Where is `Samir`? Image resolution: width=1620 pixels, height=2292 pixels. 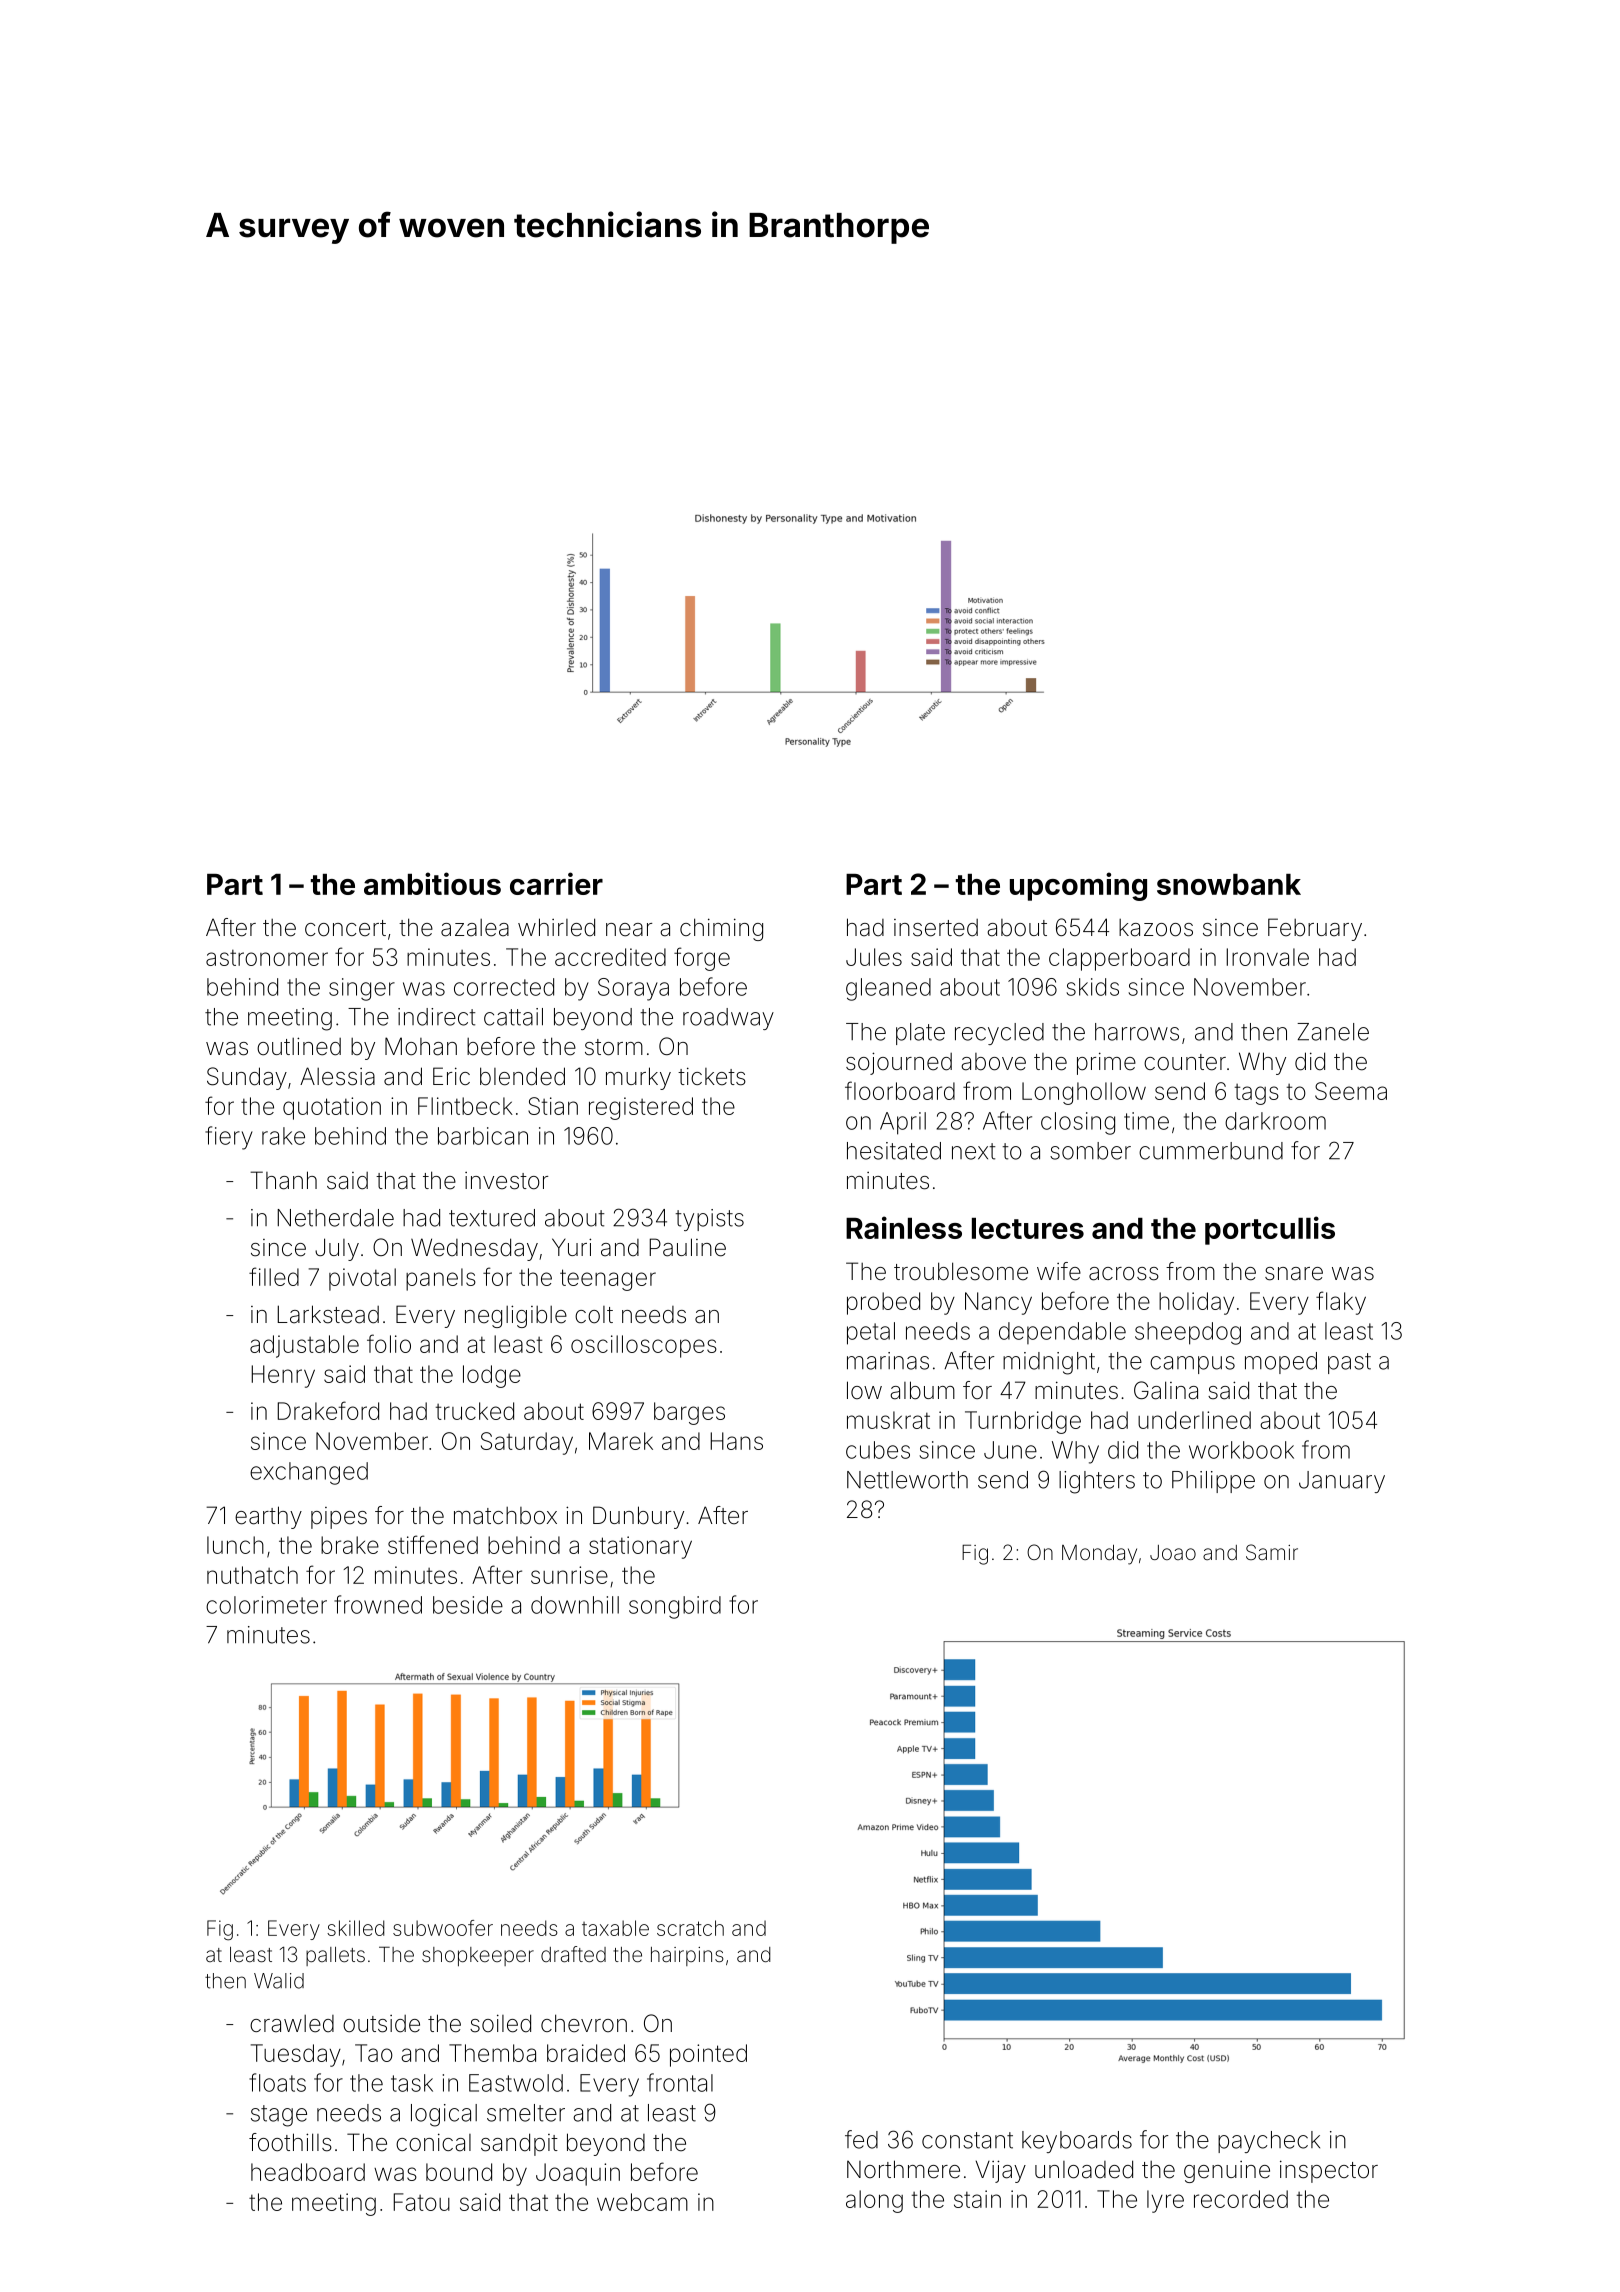 Samir is located at coordinates (1272, 1552).
